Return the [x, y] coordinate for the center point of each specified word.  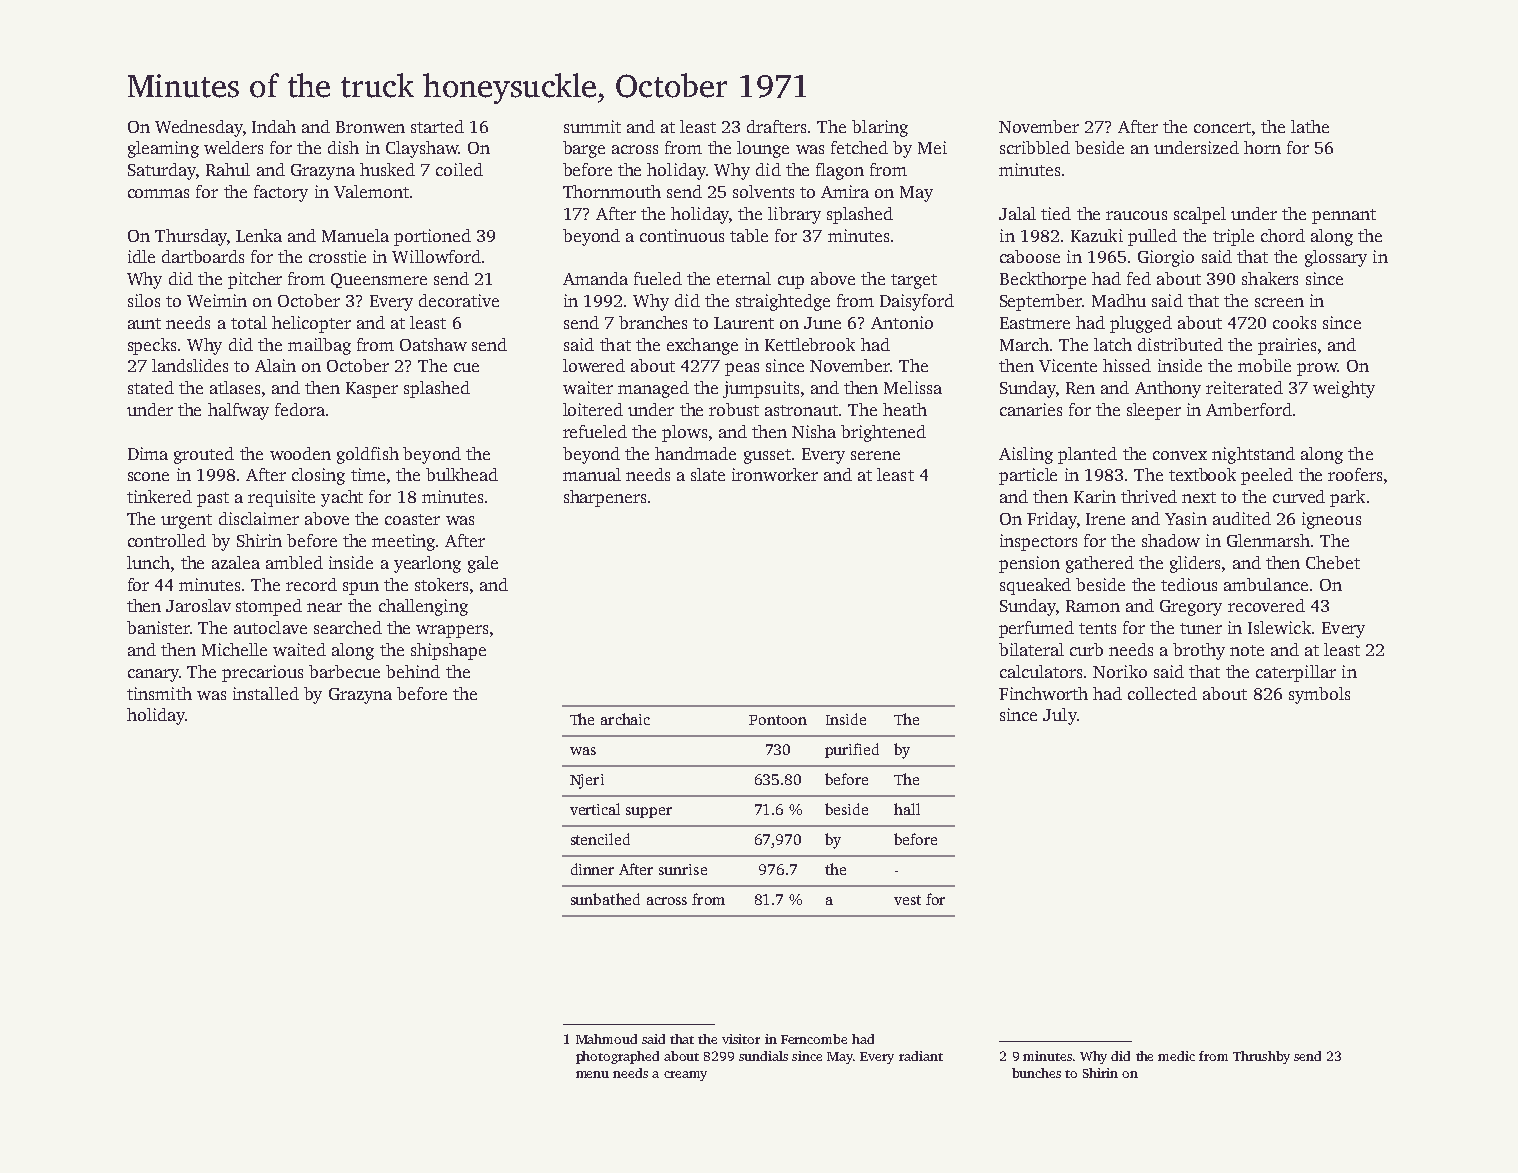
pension [1029, 564]
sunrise [683, 869]
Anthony [1168, 389]
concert [1222, 127]
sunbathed [605, 899]
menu [592, 1074]
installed [266, 693]
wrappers [452, 631]
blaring [880, 128]
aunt [144, 323]
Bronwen [370, 127]
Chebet [1333, 562]
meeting [403, 542]
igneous [1331, 520]
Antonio [902, 322]
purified [852, 750]
